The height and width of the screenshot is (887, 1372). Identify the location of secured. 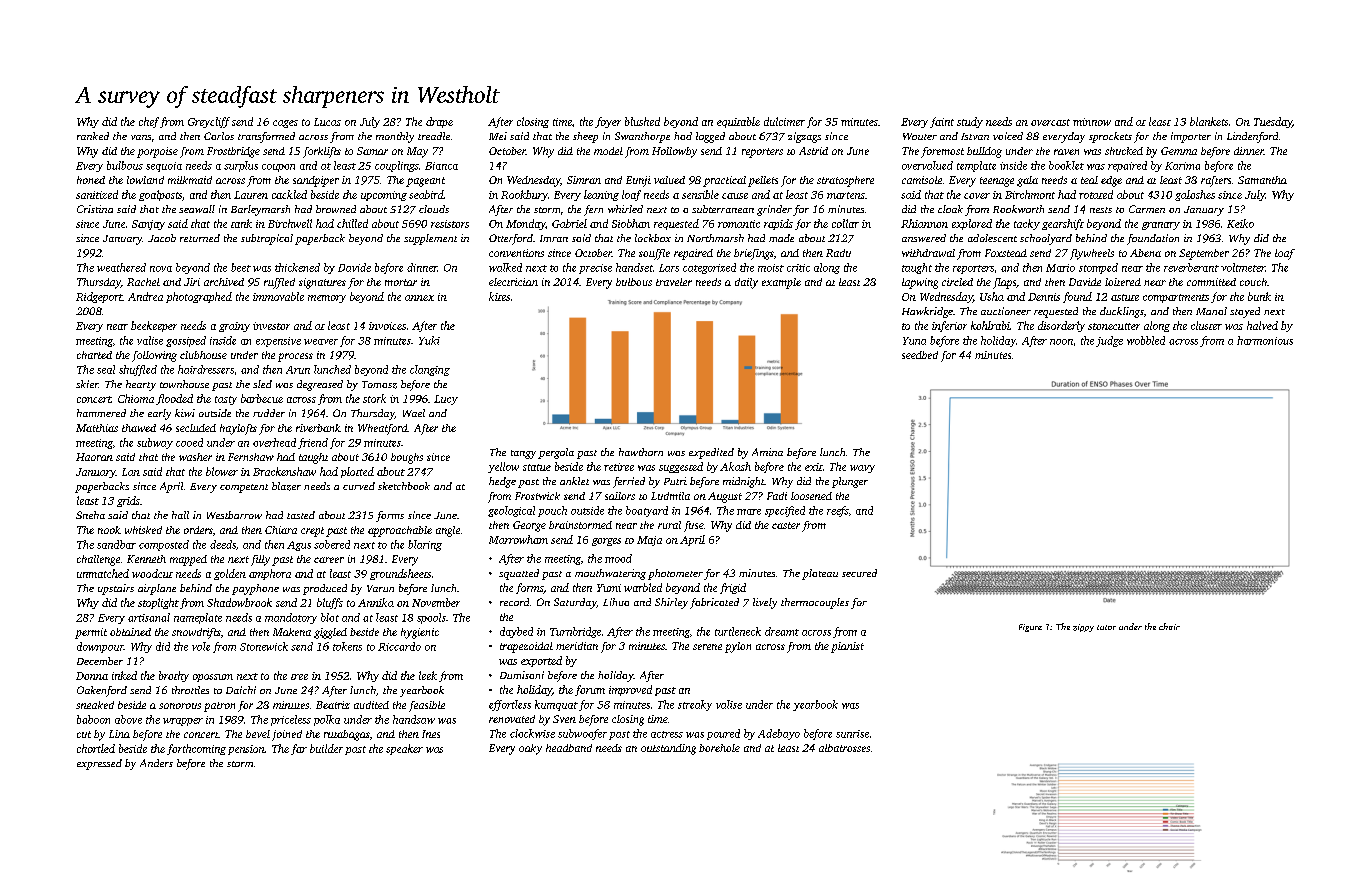
(859, 573).
